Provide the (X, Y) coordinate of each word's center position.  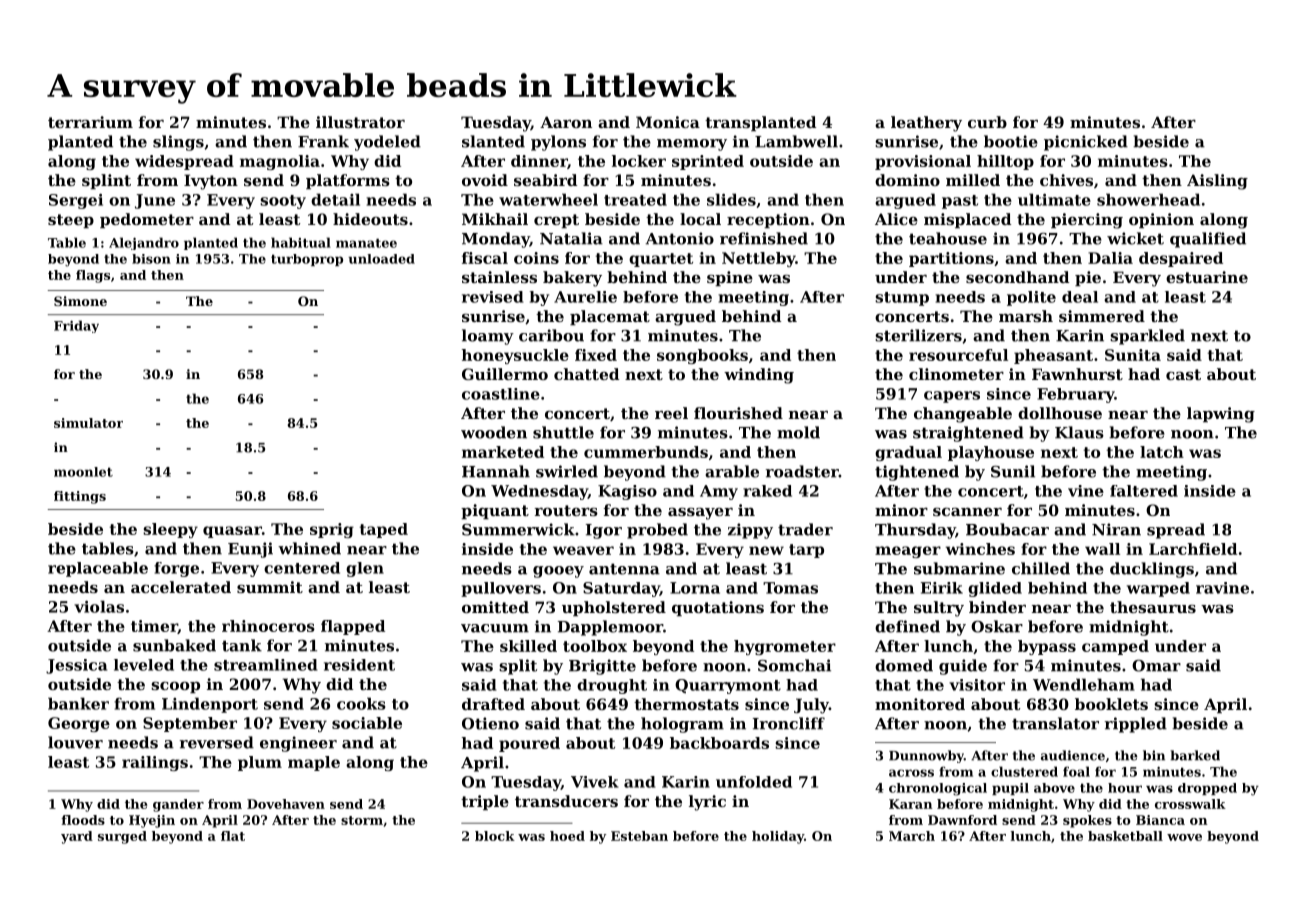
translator (1055, 723)
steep (71, 221)
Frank (323, 141)
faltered (1144, 491)
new (766, 550)
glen (365, 569)
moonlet (83, 472)
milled (973, 180)
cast (1183, 374)
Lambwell (796, 141)
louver (75, 742)
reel (671, 413)
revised (493, 297)
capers (952, 397)
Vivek (595, 782)
